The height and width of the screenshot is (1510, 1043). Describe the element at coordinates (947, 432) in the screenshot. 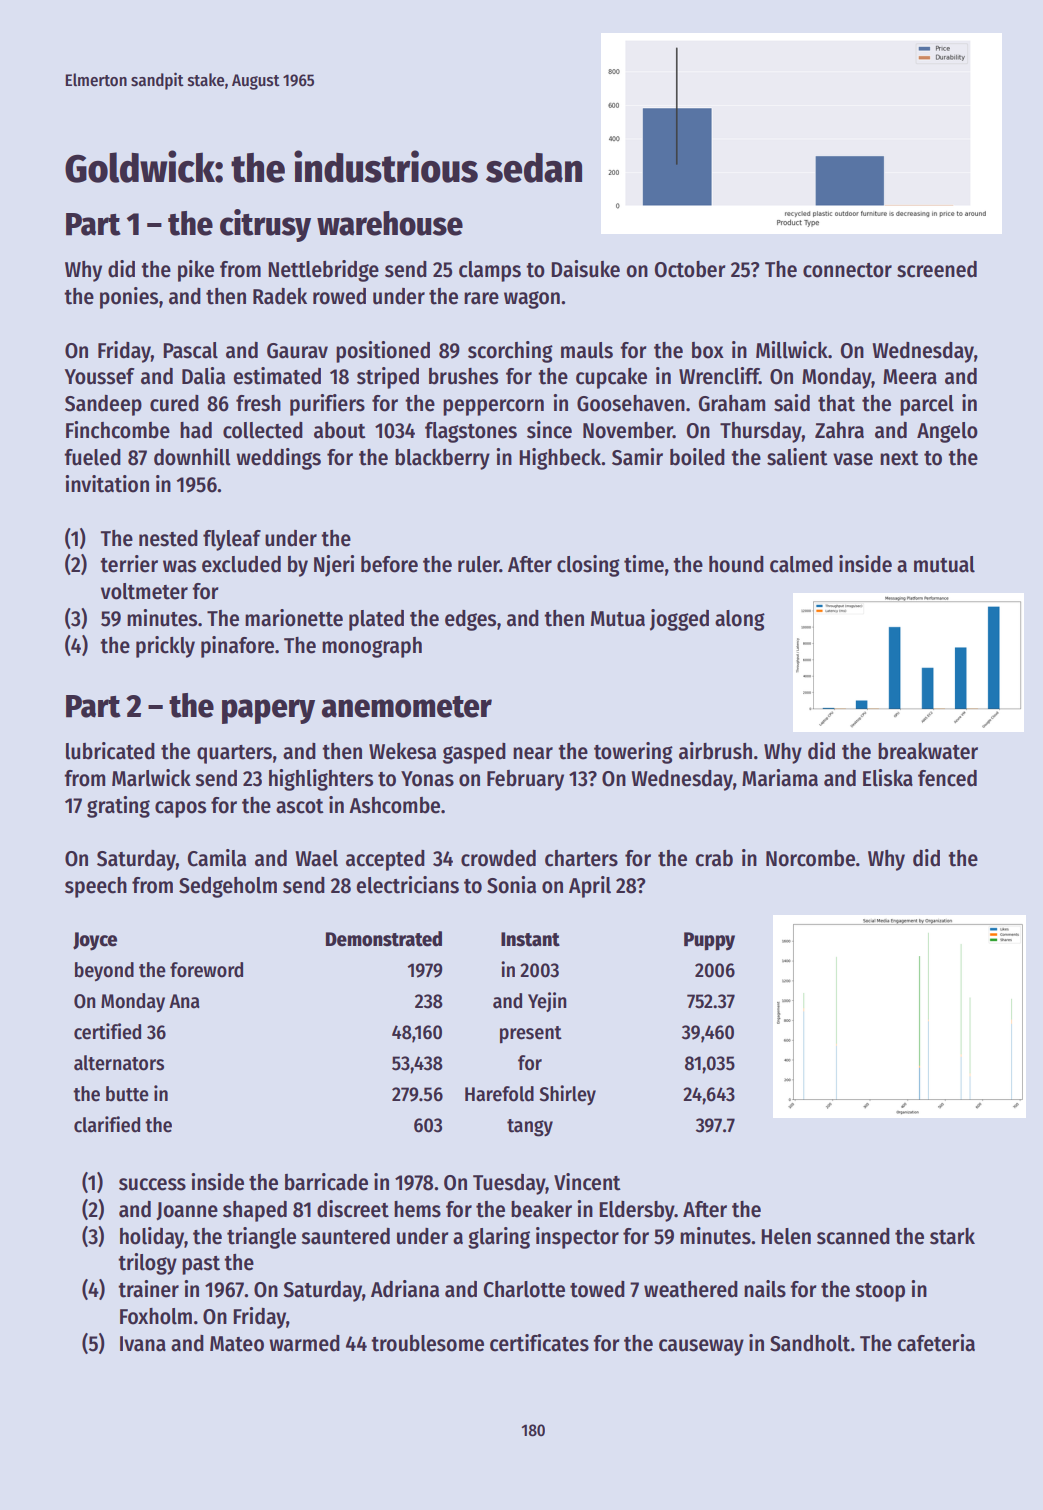

I see `Angelo` at that location.
